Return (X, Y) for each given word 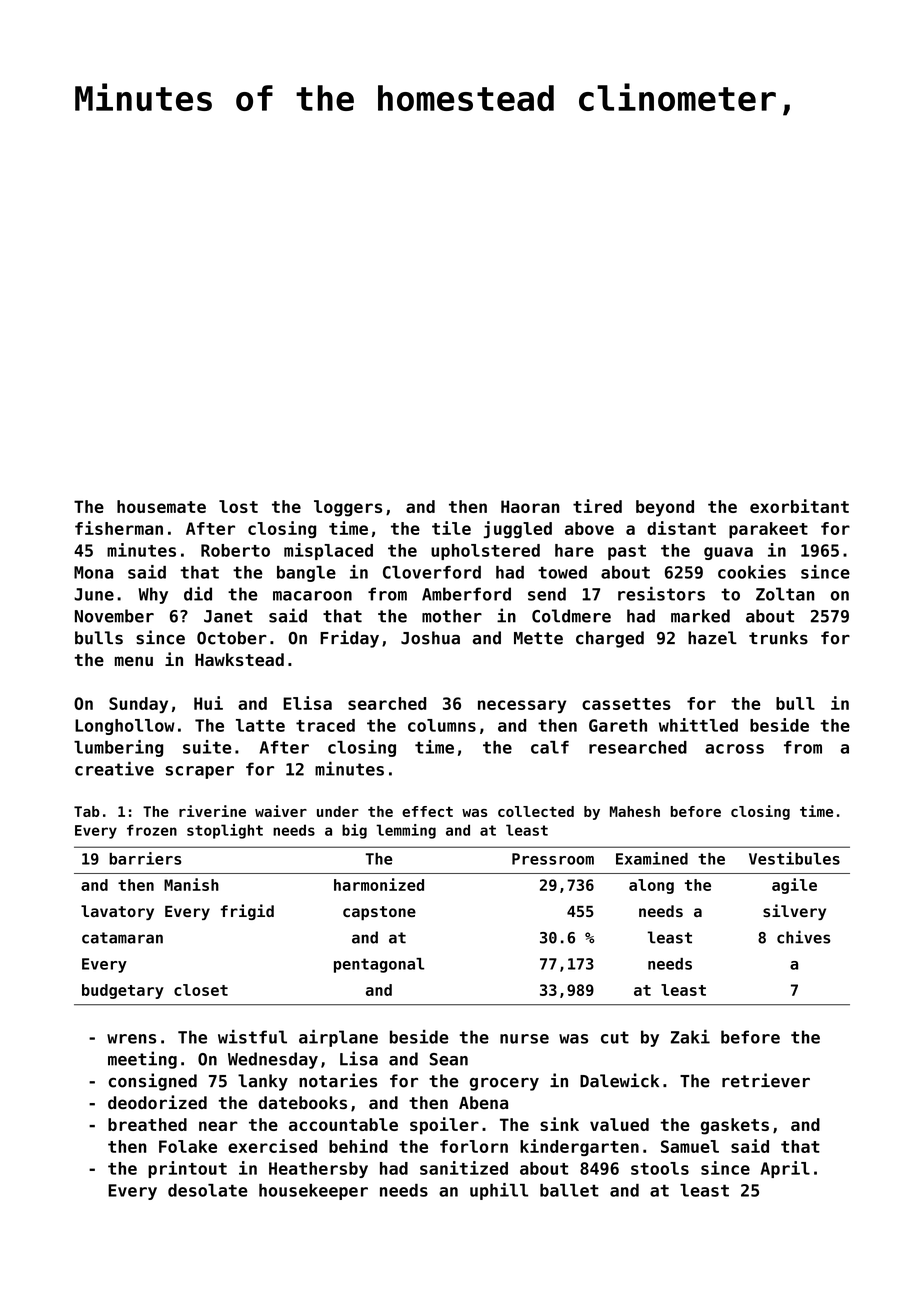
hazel (712, 638)
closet (201, 990)
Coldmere (571, 616)
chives (803, 937)
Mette (538, 638)
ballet (569, 1190)
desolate (208, 1190)
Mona (93, 572)
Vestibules (794, 858)
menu (134, 661)
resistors (661, 593)
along (651, 886)
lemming (406, 831)
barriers (145, 858)
